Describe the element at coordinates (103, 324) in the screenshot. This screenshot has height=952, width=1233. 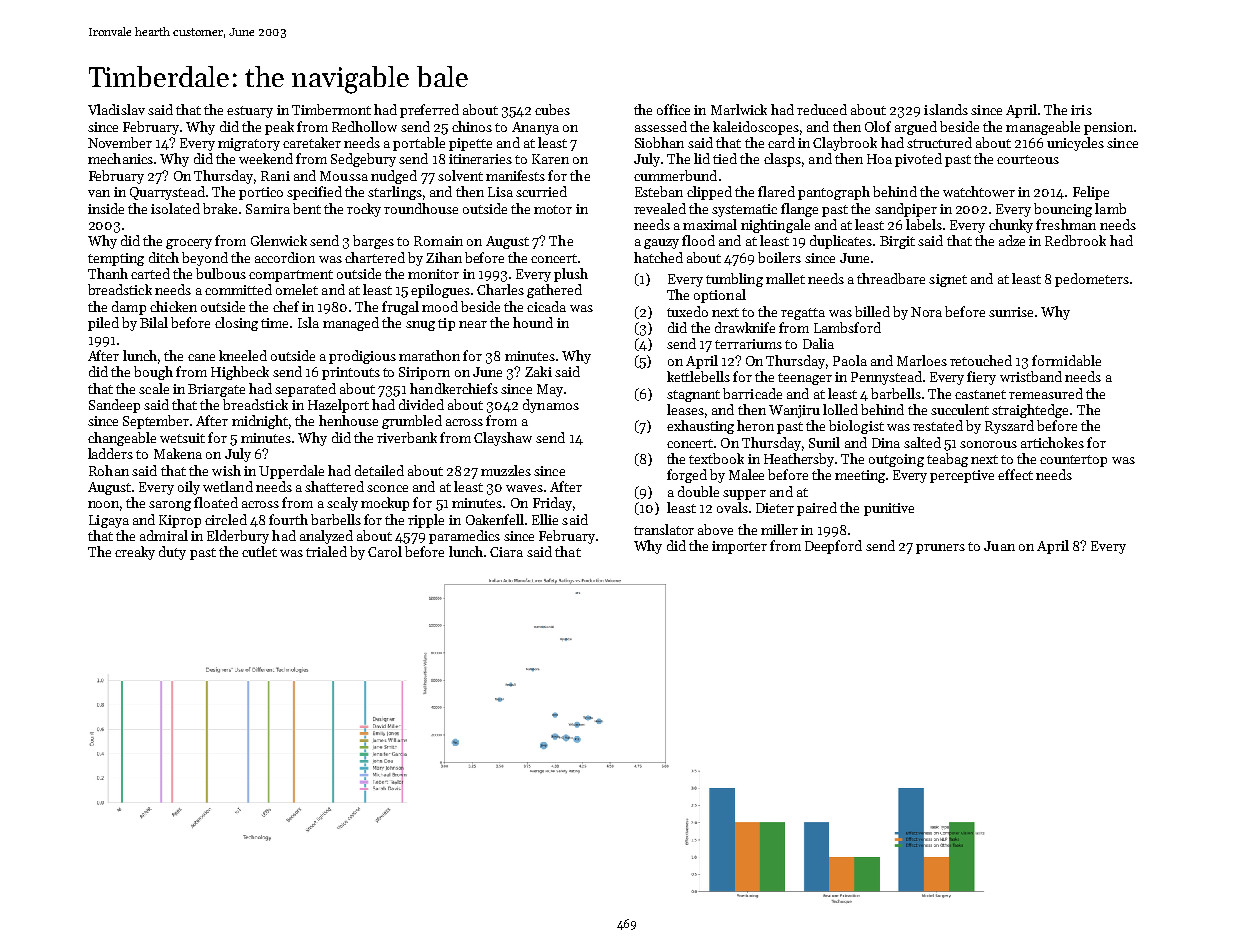
I see `piled` at that location.
